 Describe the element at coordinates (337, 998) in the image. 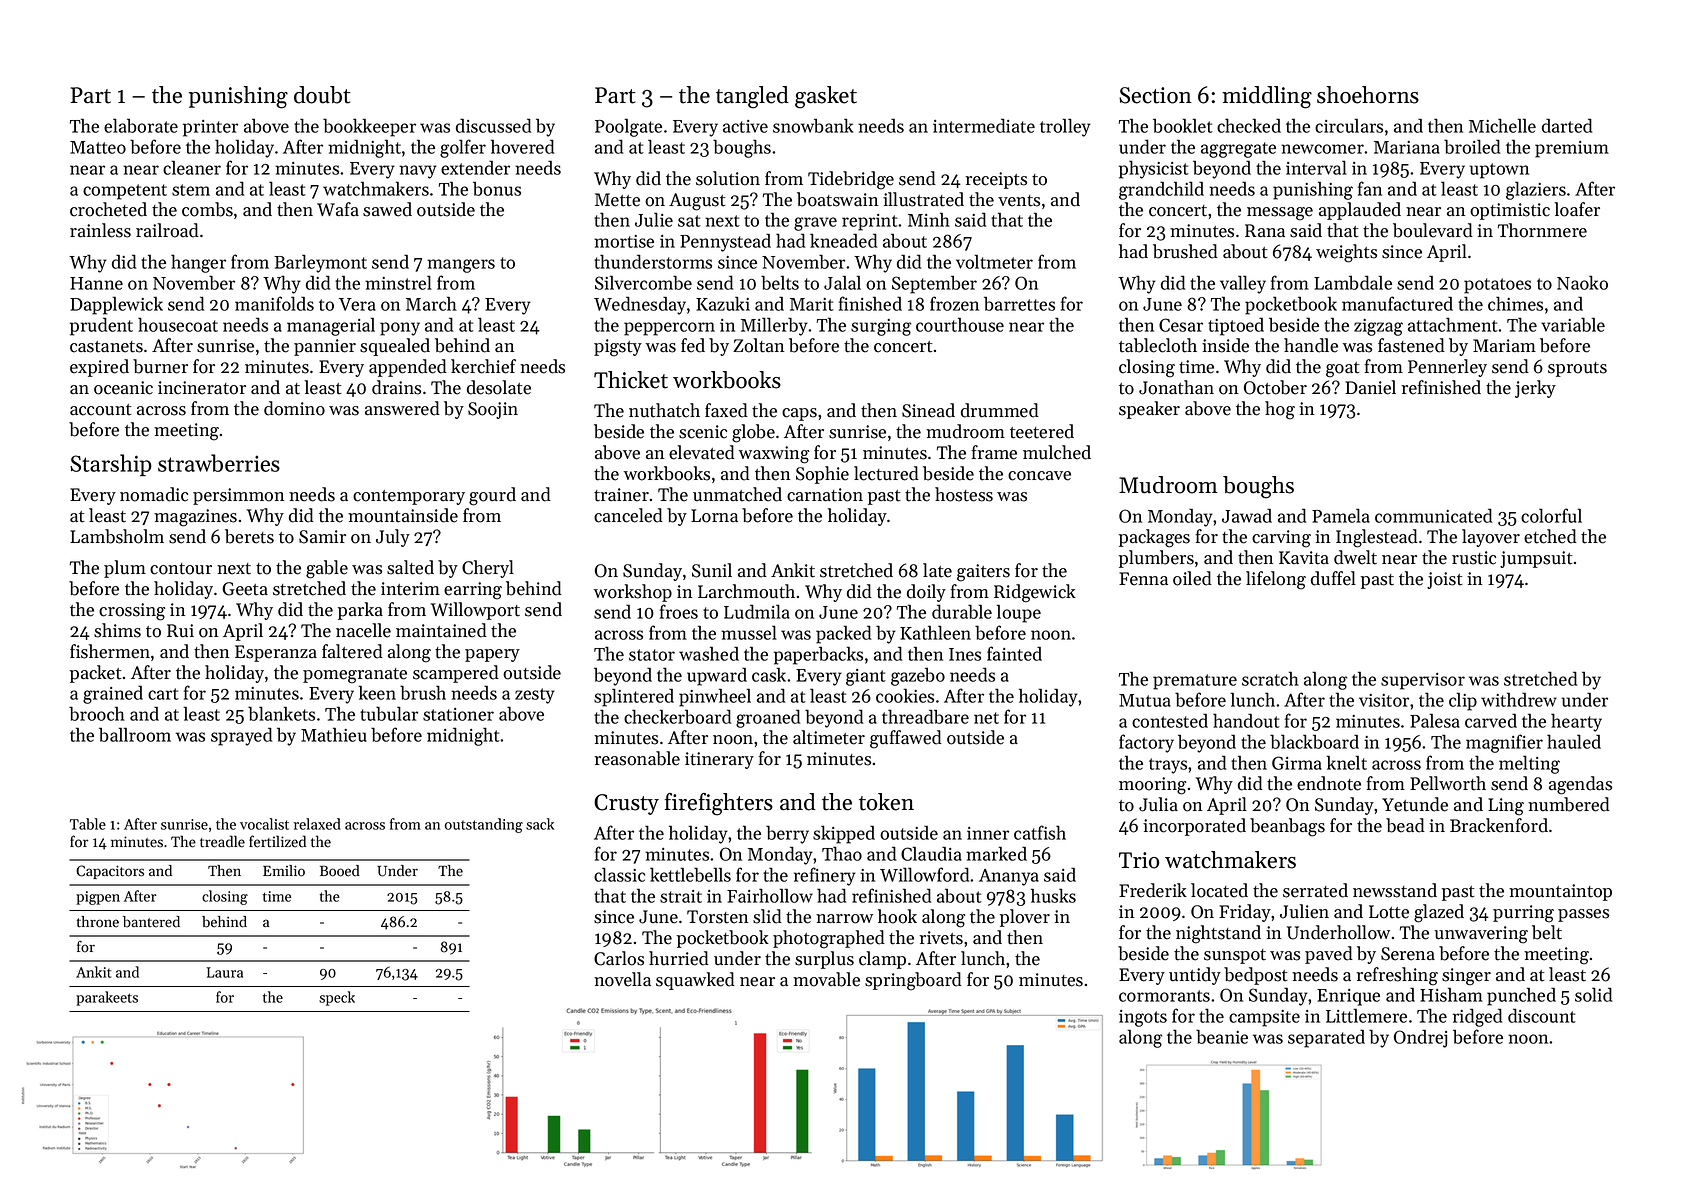

I see `speck` at that location.
